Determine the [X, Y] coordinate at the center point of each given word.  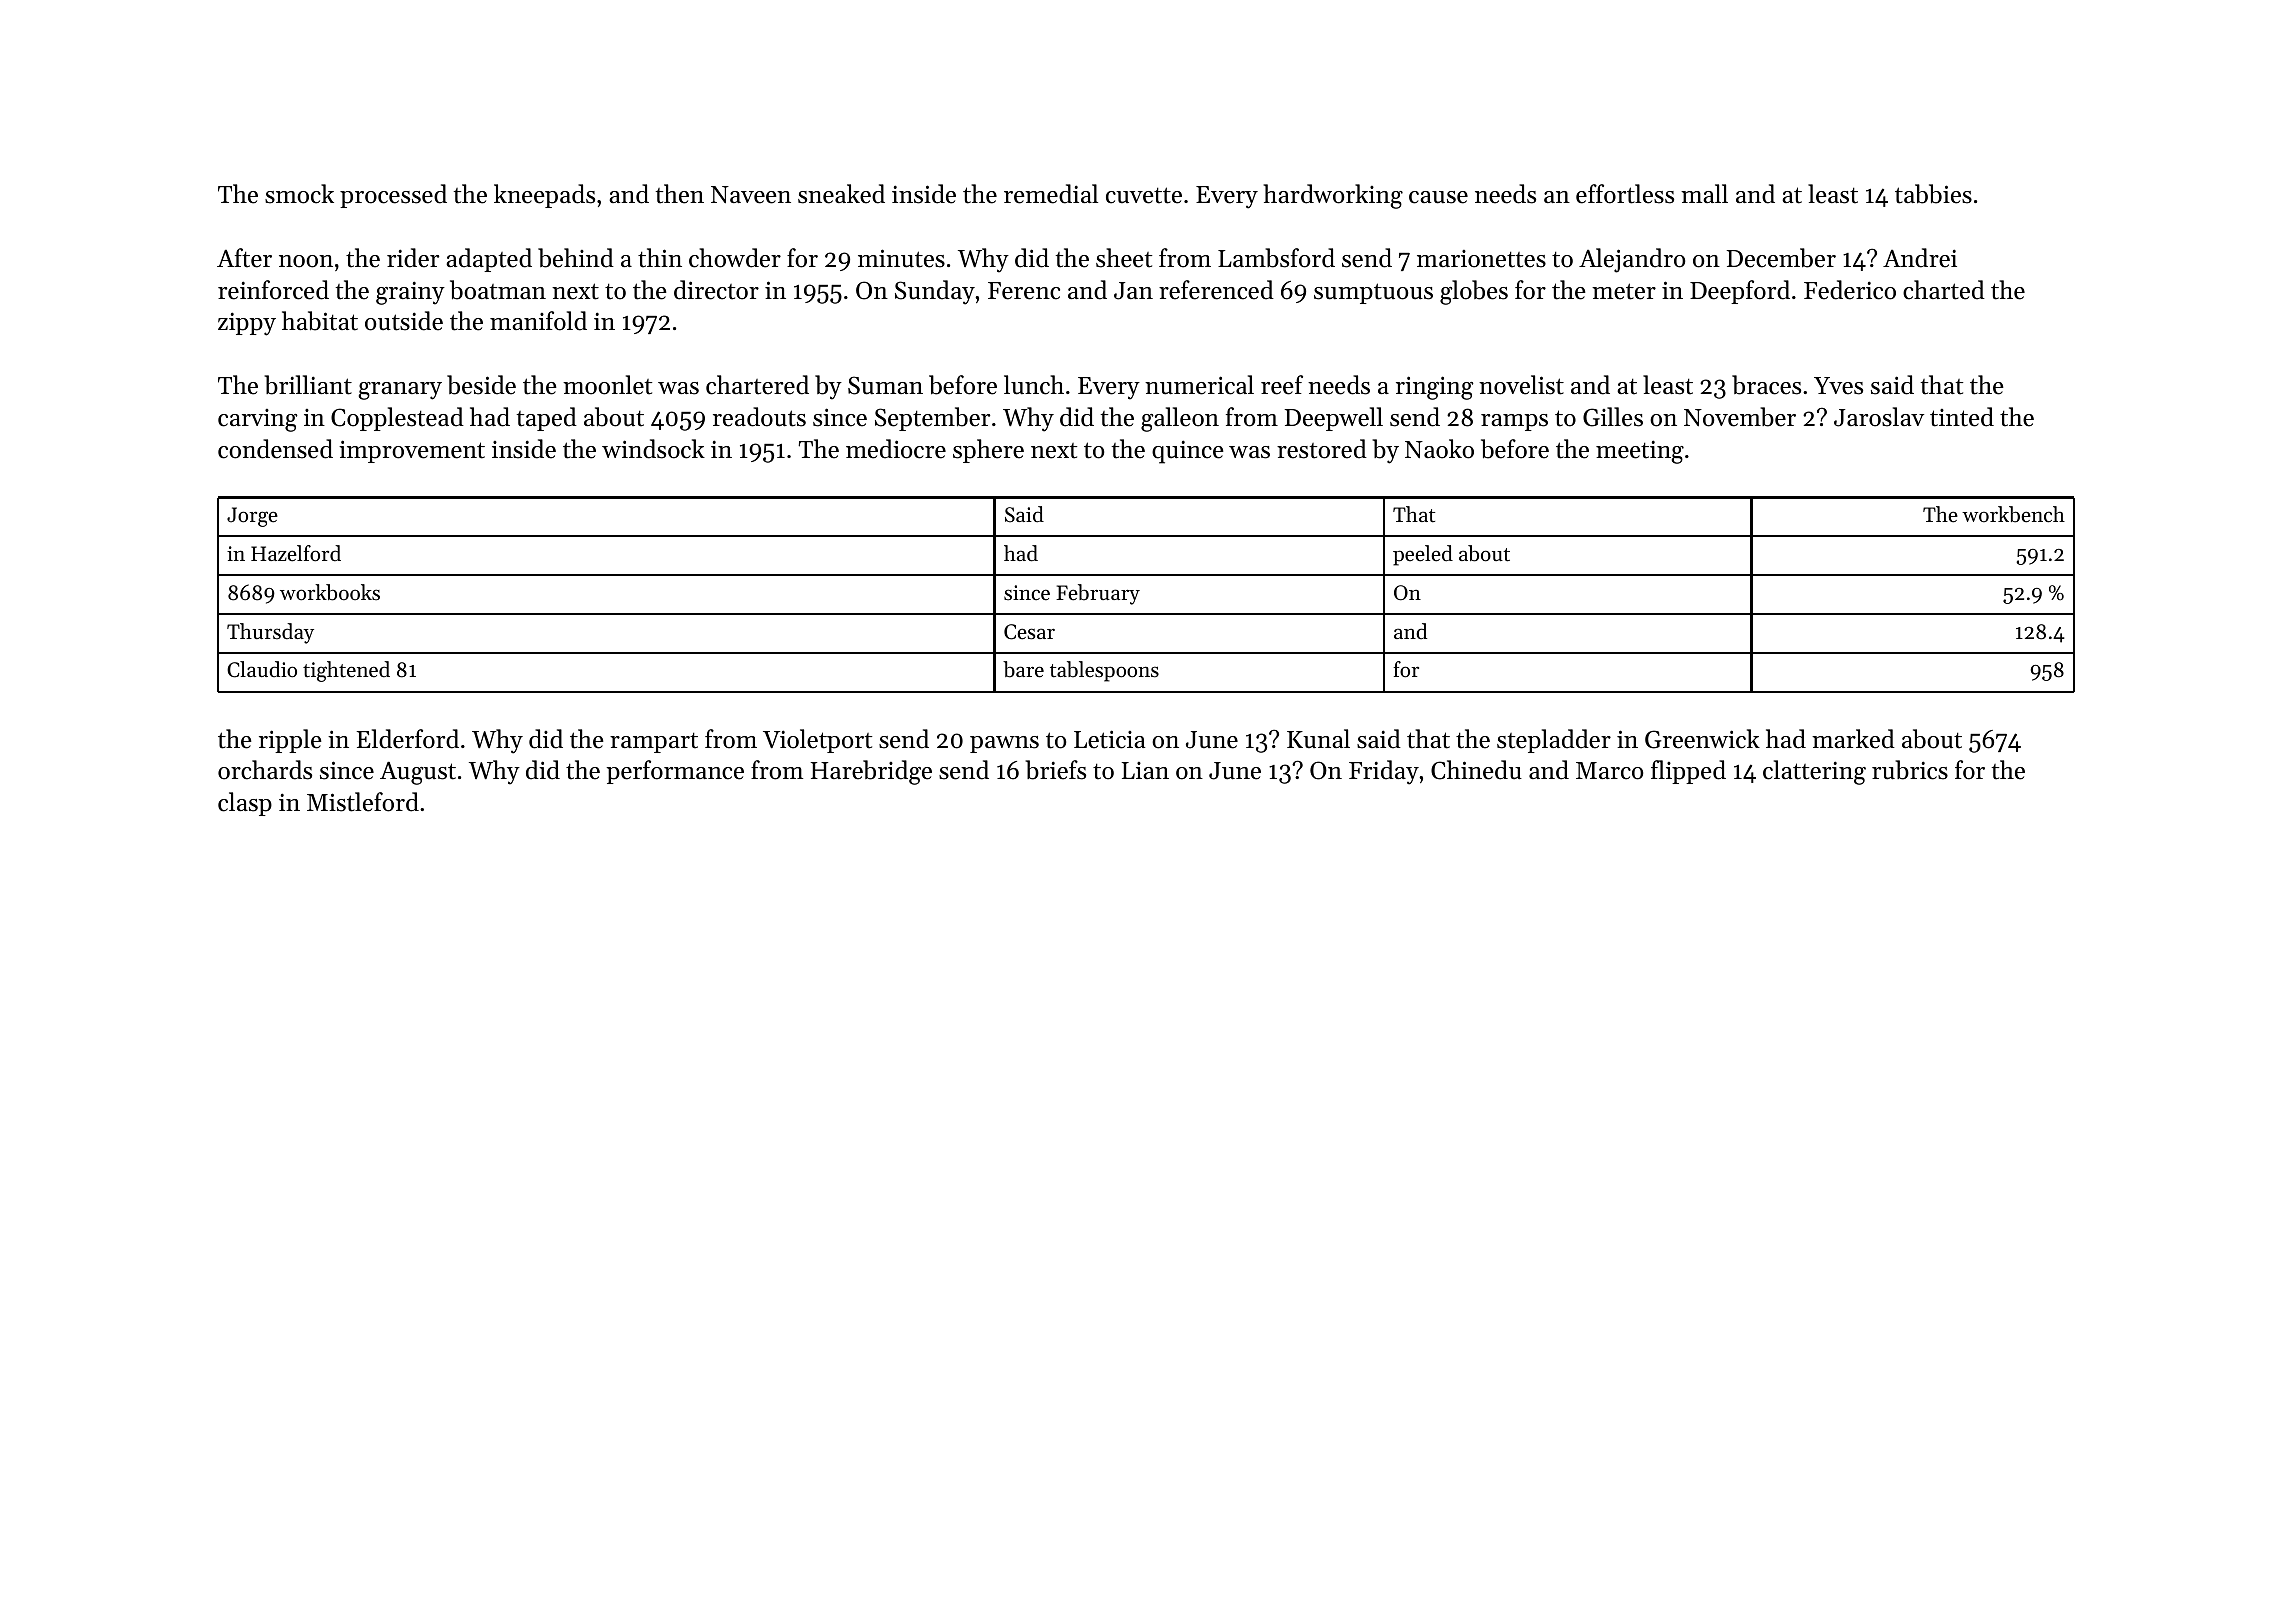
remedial [1051, 194]
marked [1853, 739]
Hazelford [296, 553]
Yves [1838, 386]
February [1098, 594]
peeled [1423, 555]
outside [404, 321]
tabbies [1933, 194]
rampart [654, 743]
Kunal [1318, 739]
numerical [1199, 385]
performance [675, 772]
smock [299, 194]
